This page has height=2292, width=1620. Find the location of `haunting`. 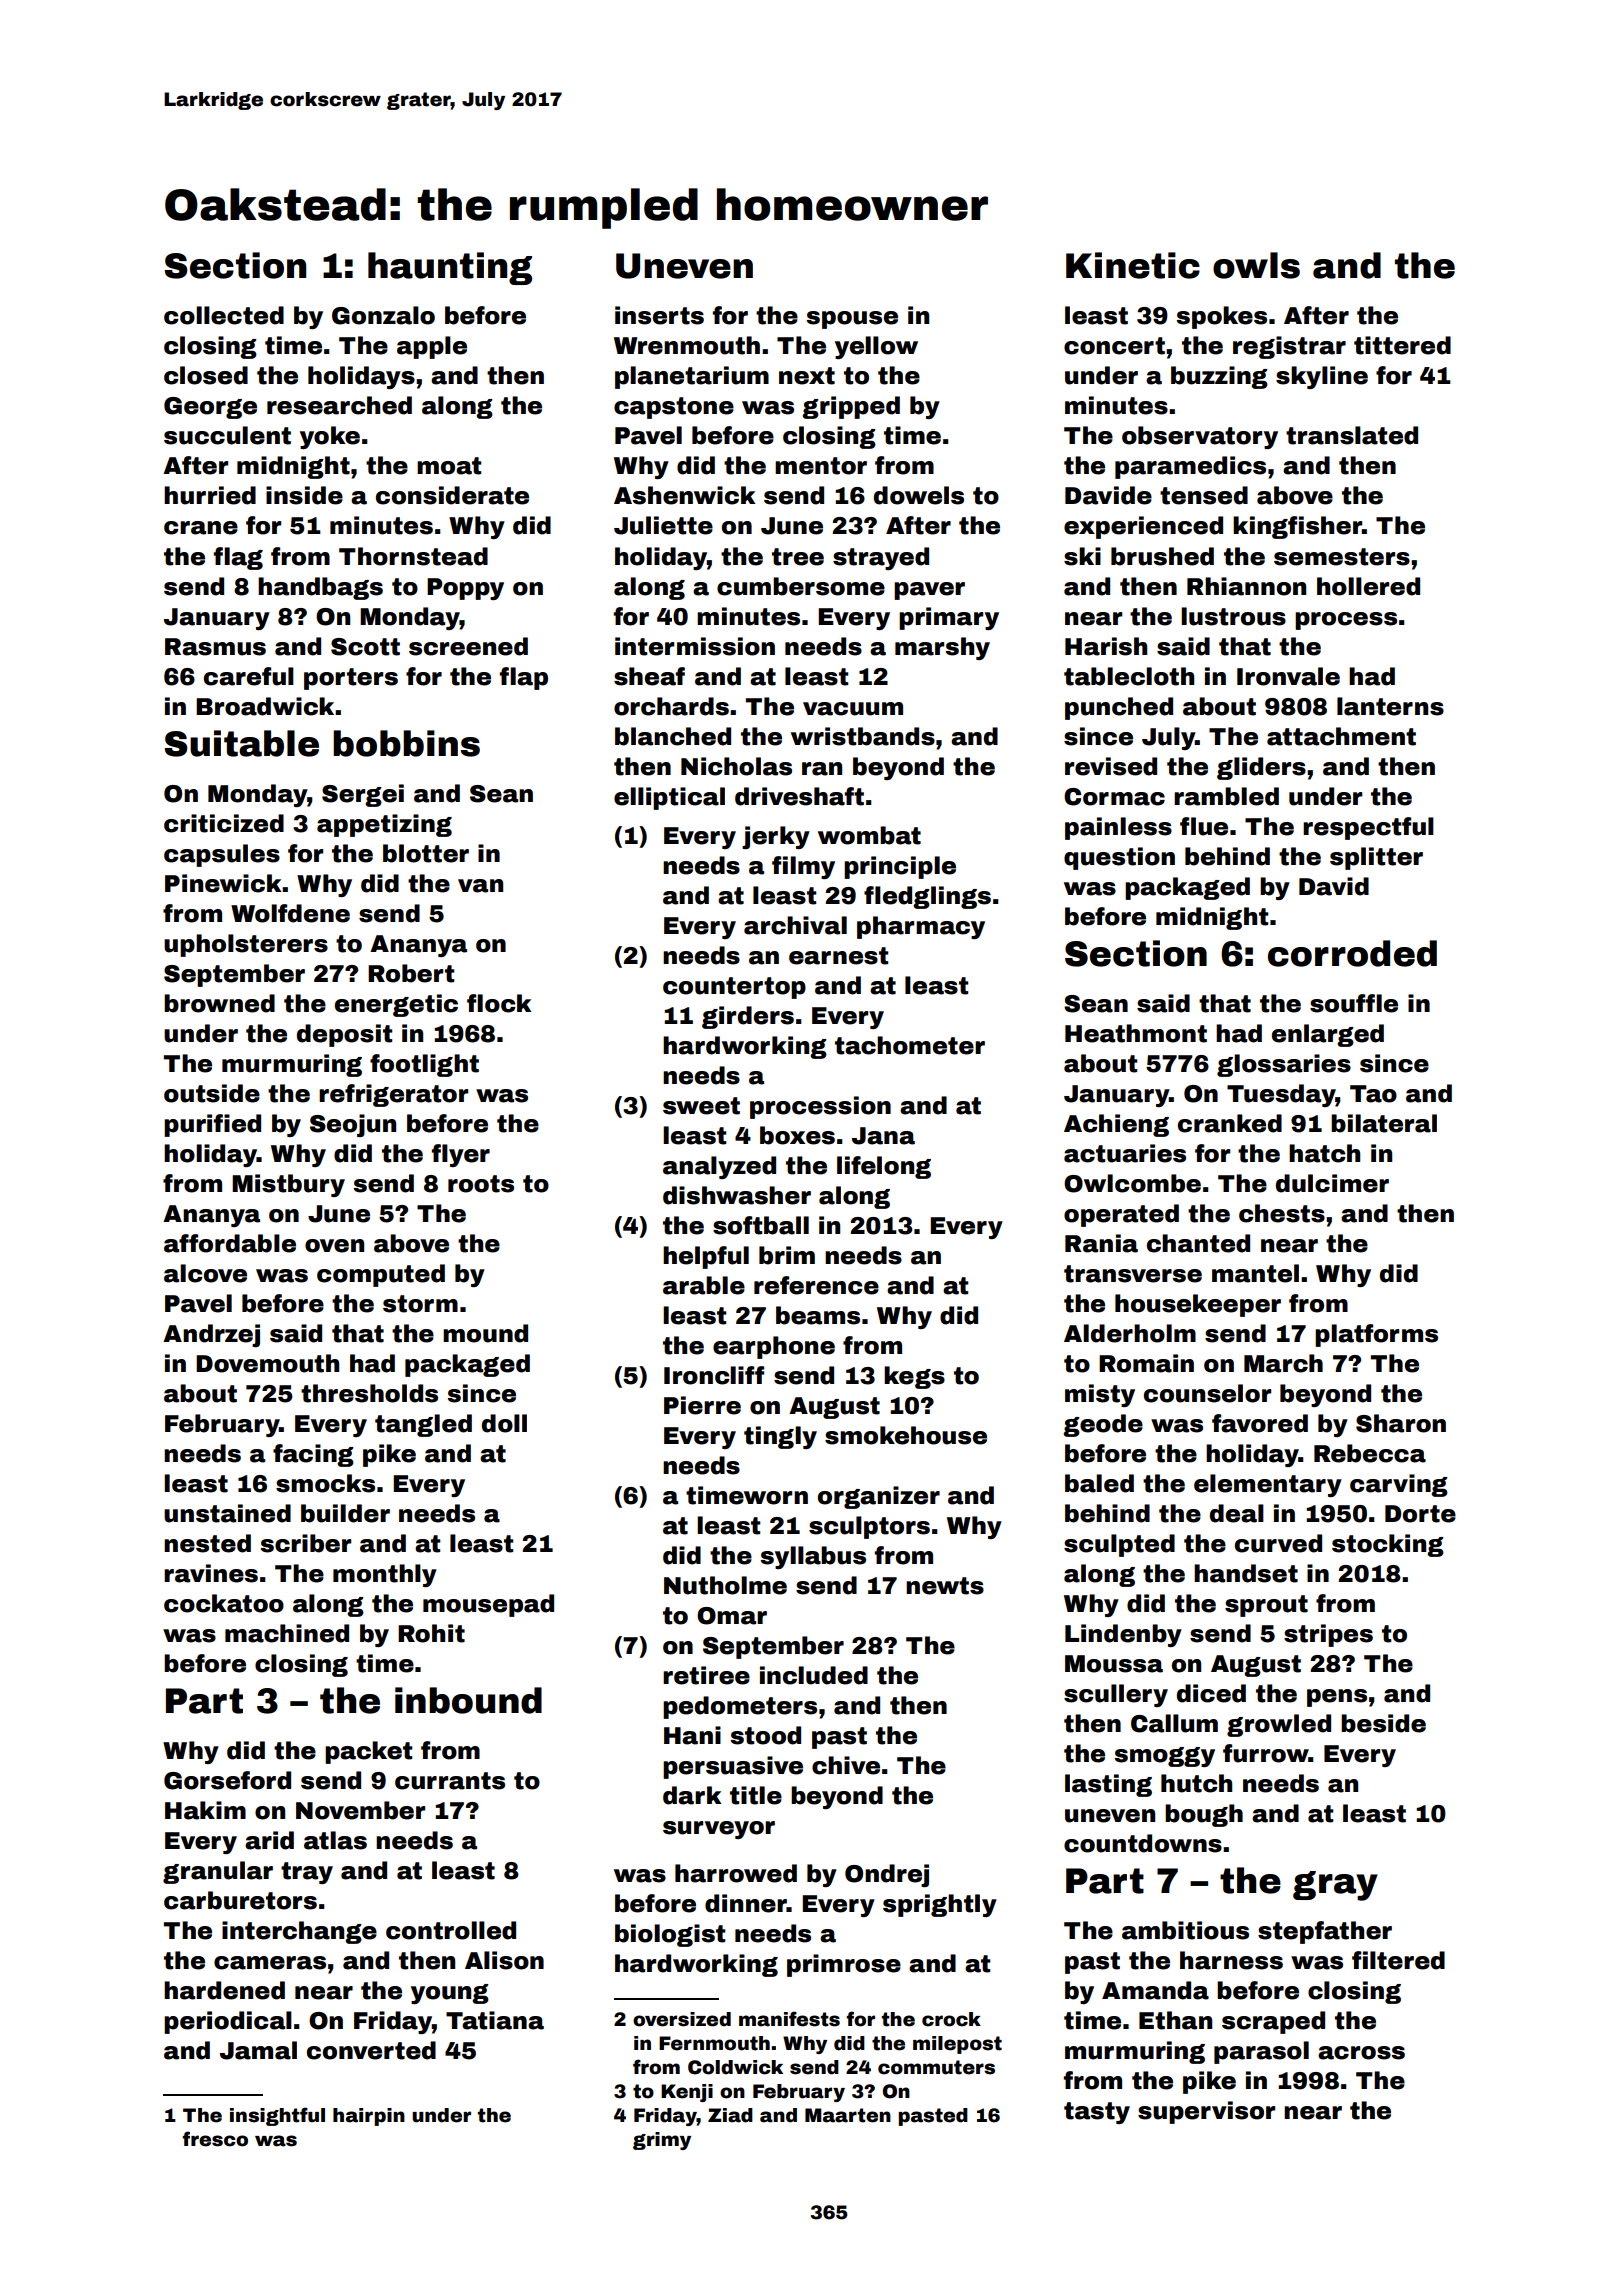

haunting is located at coordinates (450, 268).
